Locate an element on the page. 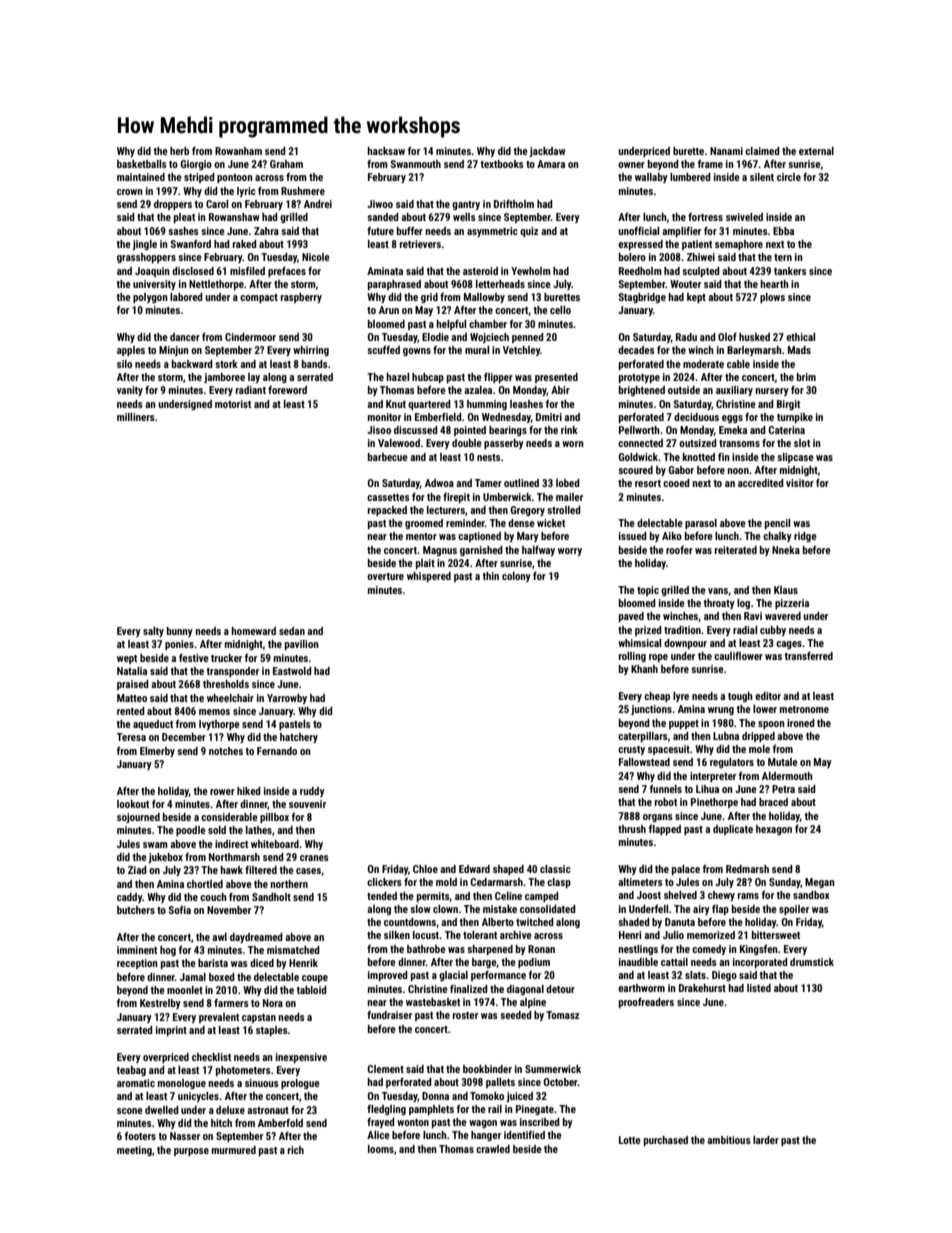 The height and width of the image is (1233, 952). Kestrelby is located at coordinates (160, 1004).
